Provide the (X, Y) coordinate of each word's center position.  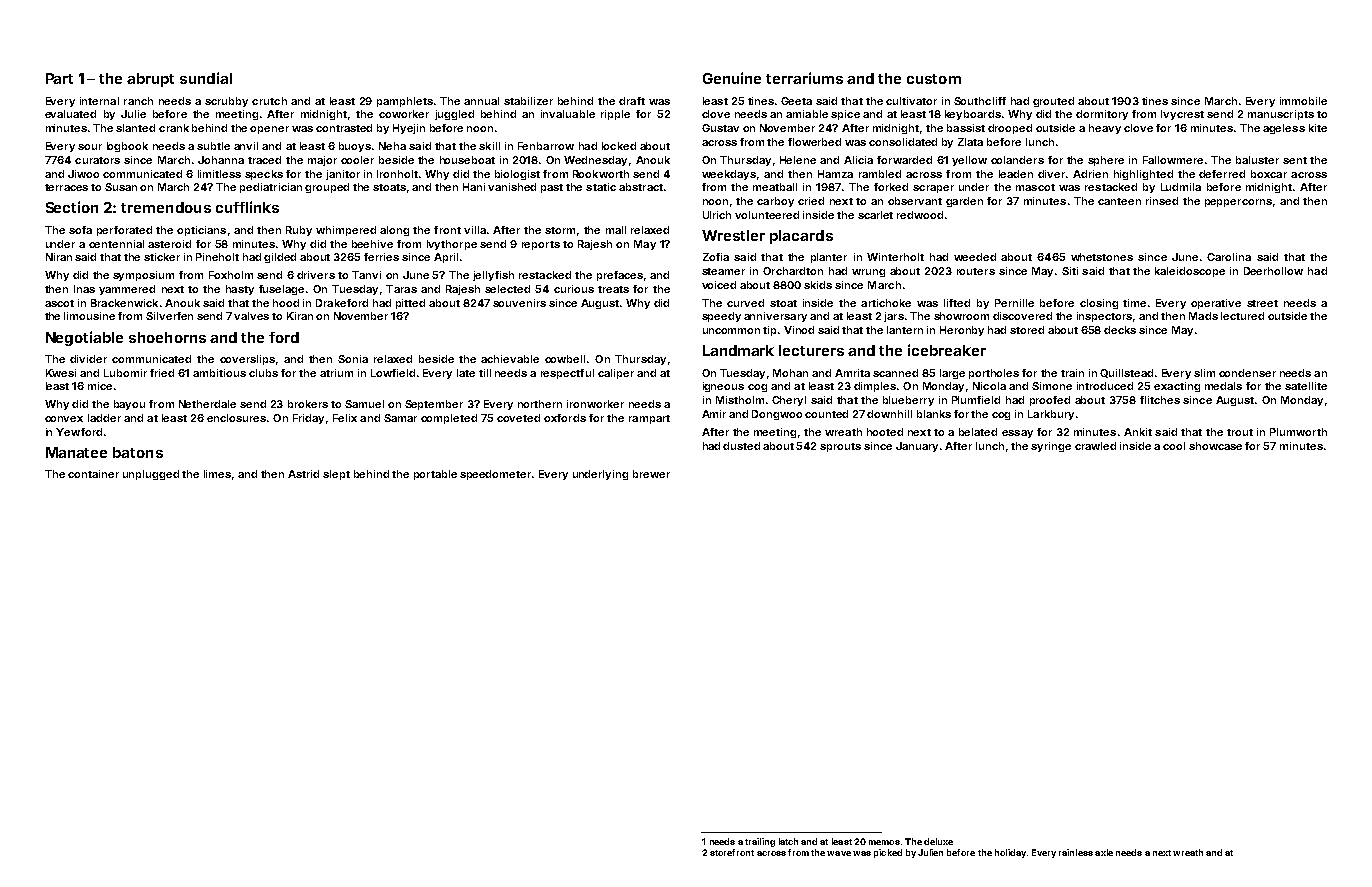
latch (788, 841)
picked (888, 853)
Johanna (221, 160)
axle (1104, 852)
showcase (1215, 446)
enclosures (236, 418)
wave (839, 853)
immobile (1303, 101)
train (1072, 373)
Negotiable (84, 338)
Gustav (720, 128)
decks (1120, 330)
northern (540, 404)
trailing (760, 842)
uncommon (731, 331)
